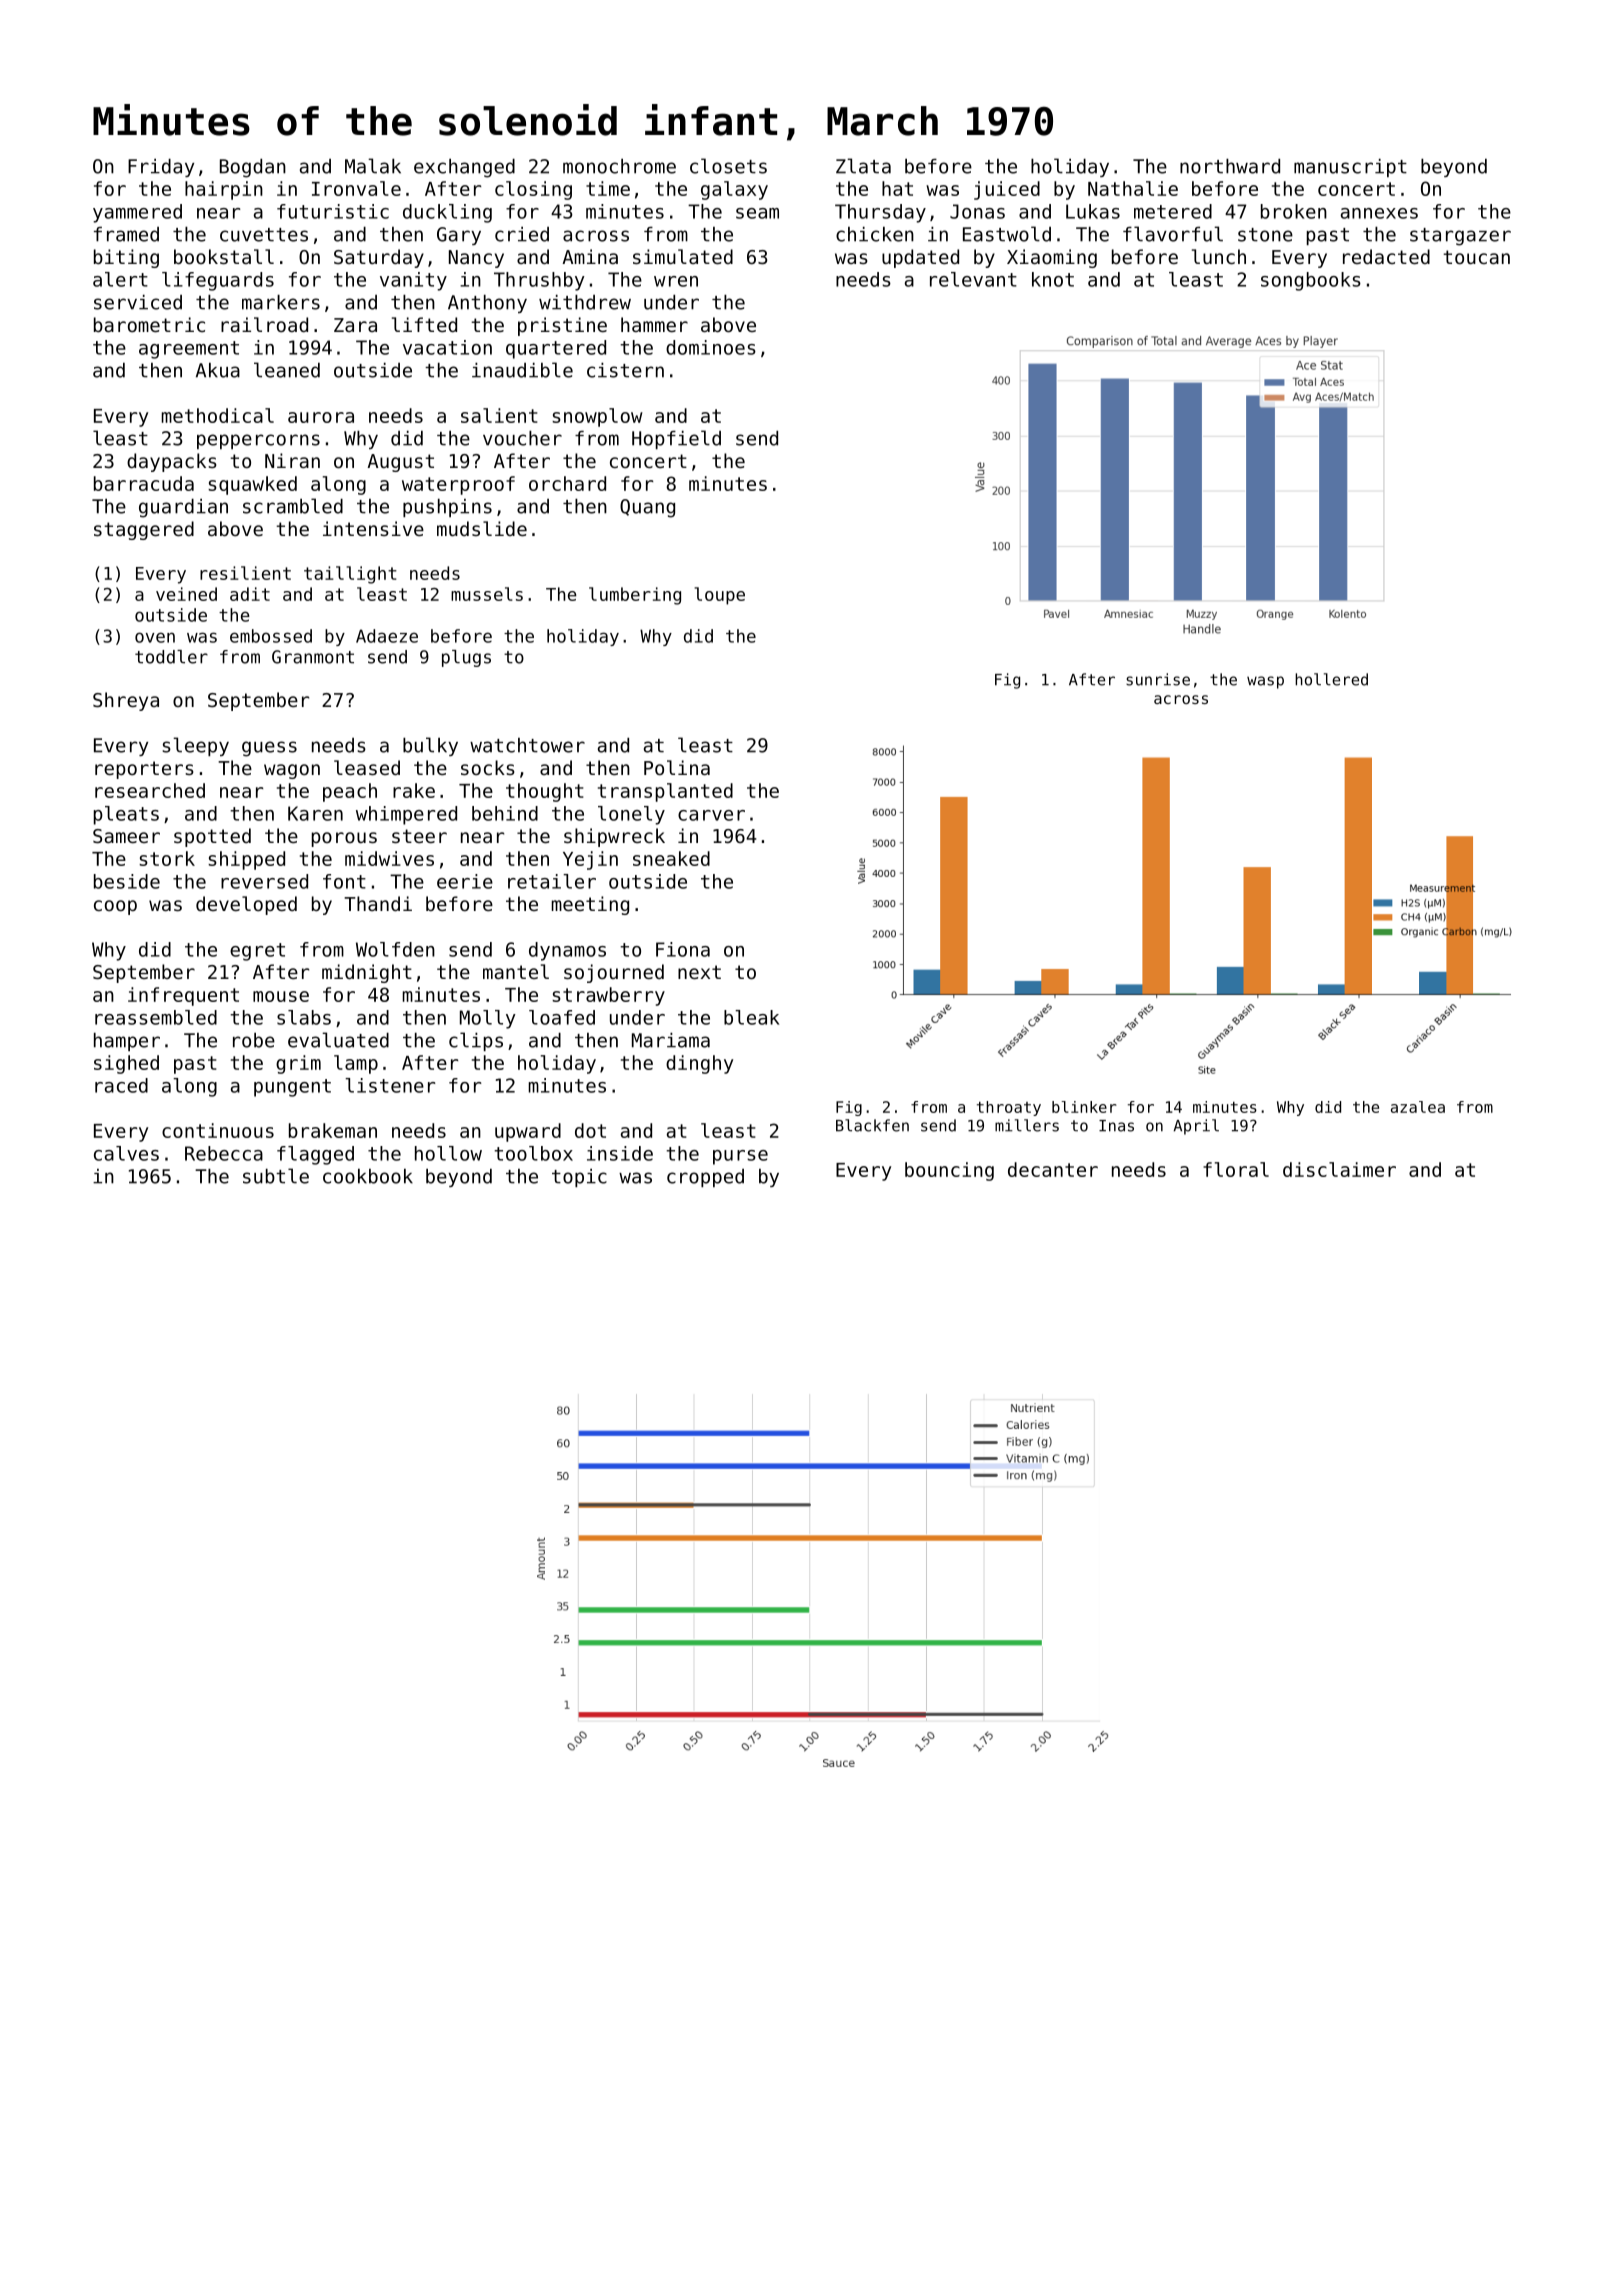  What do you see at coordinates (218, 415) in the screenshot?
I see `methodical` at bounding box center [218, 415].
